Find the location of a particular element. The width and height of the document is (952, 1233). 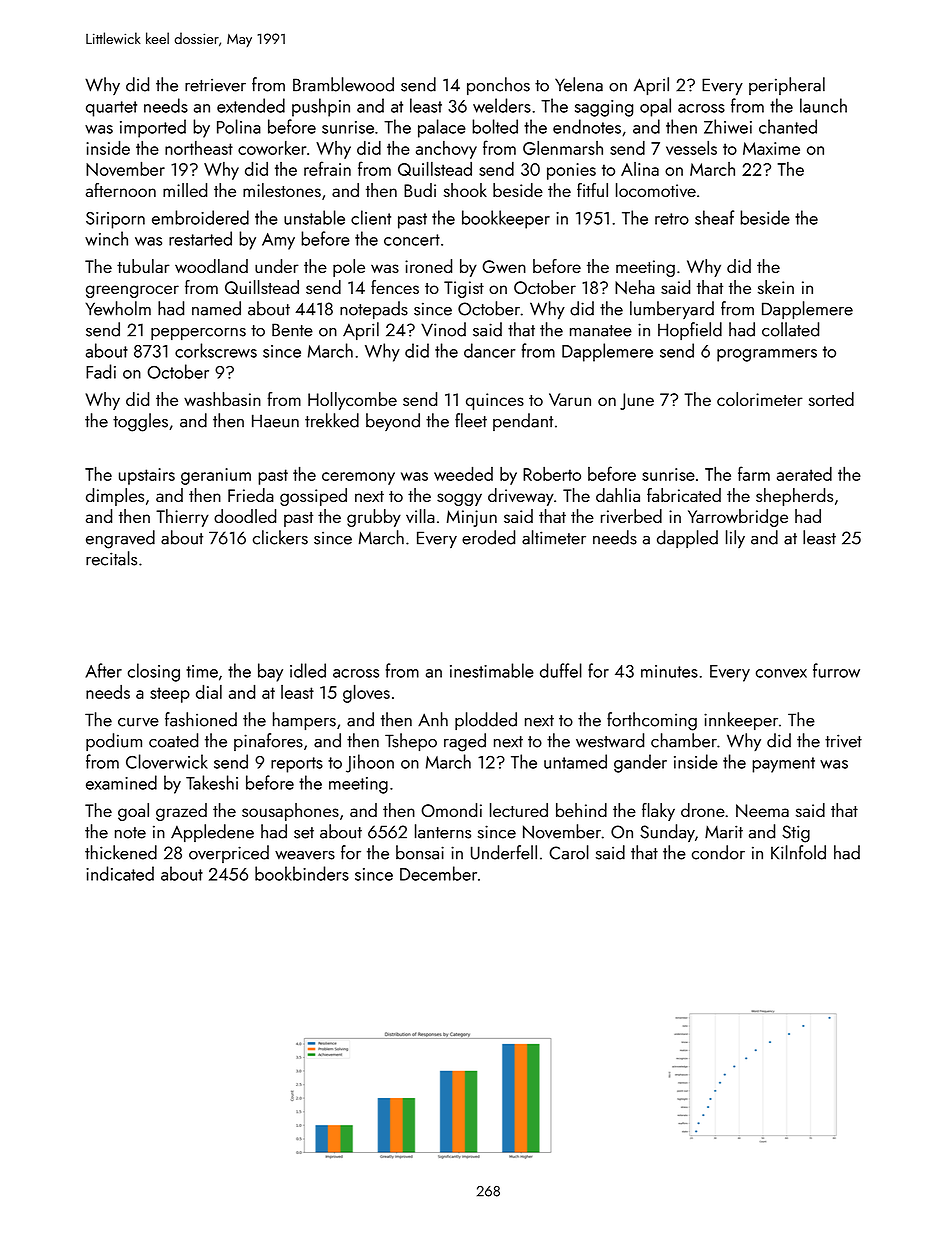

upstairs is located at coordinates (147, 476).
